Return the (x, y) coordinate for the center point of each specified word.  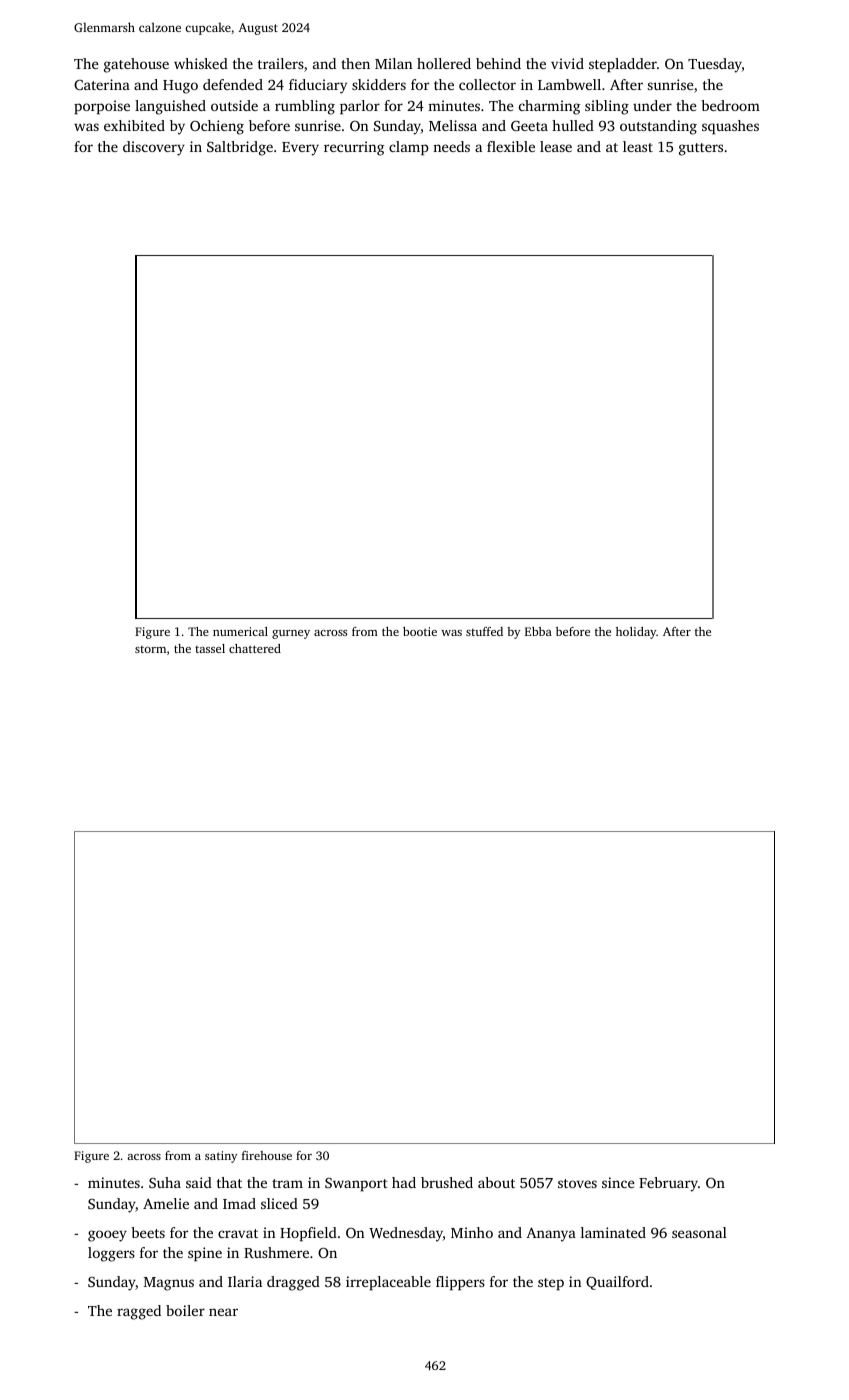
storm (150, 649)
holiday (636, 633)
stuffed (484, 631)
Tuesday (715, 65)
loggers (111, 1254)
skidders (379, 84)
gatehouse (136, 65)
